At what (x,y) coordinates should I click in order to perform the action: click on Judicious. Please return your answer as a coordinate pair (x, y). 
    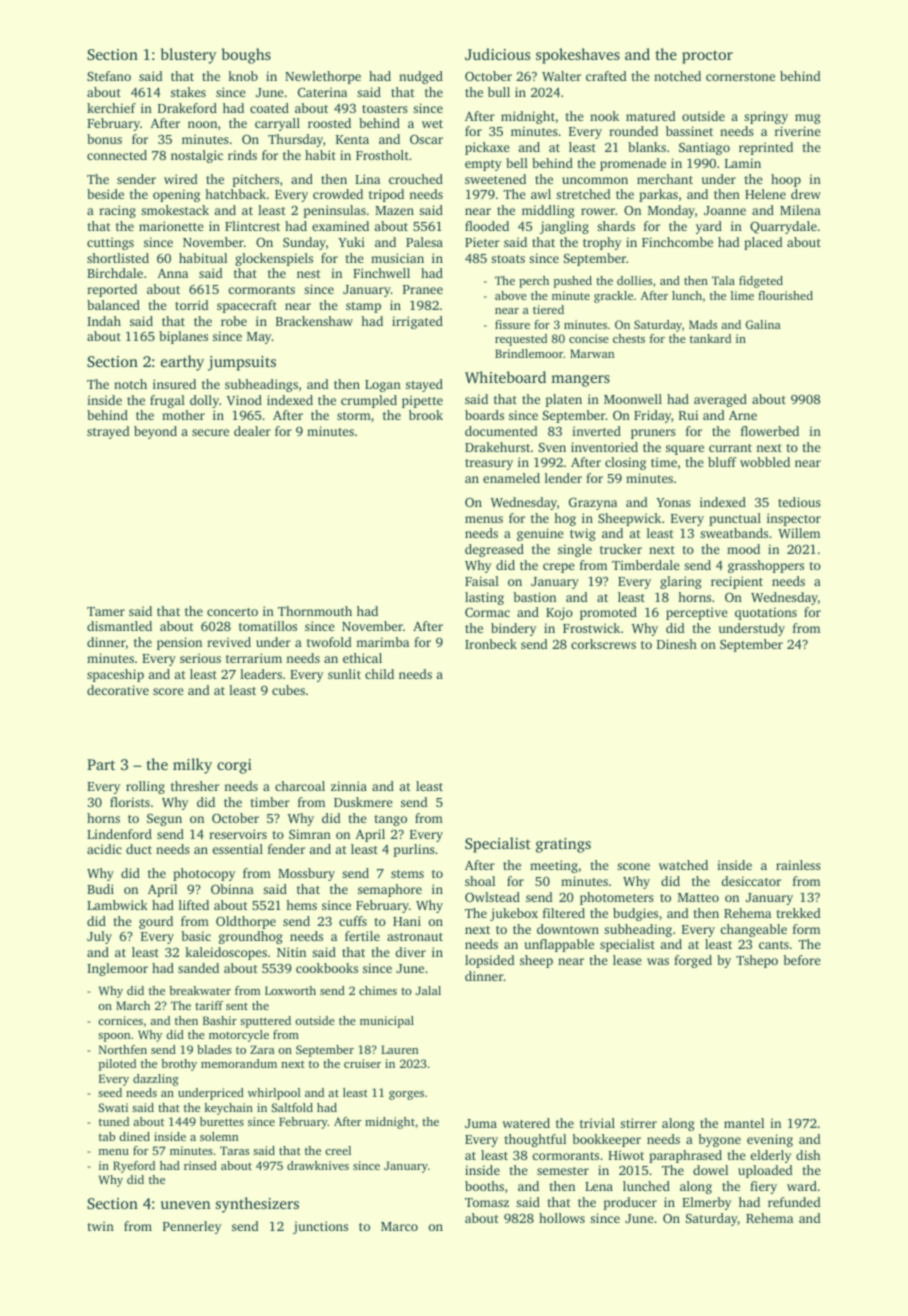
    Looking at the image, I should click on (497, 54).
